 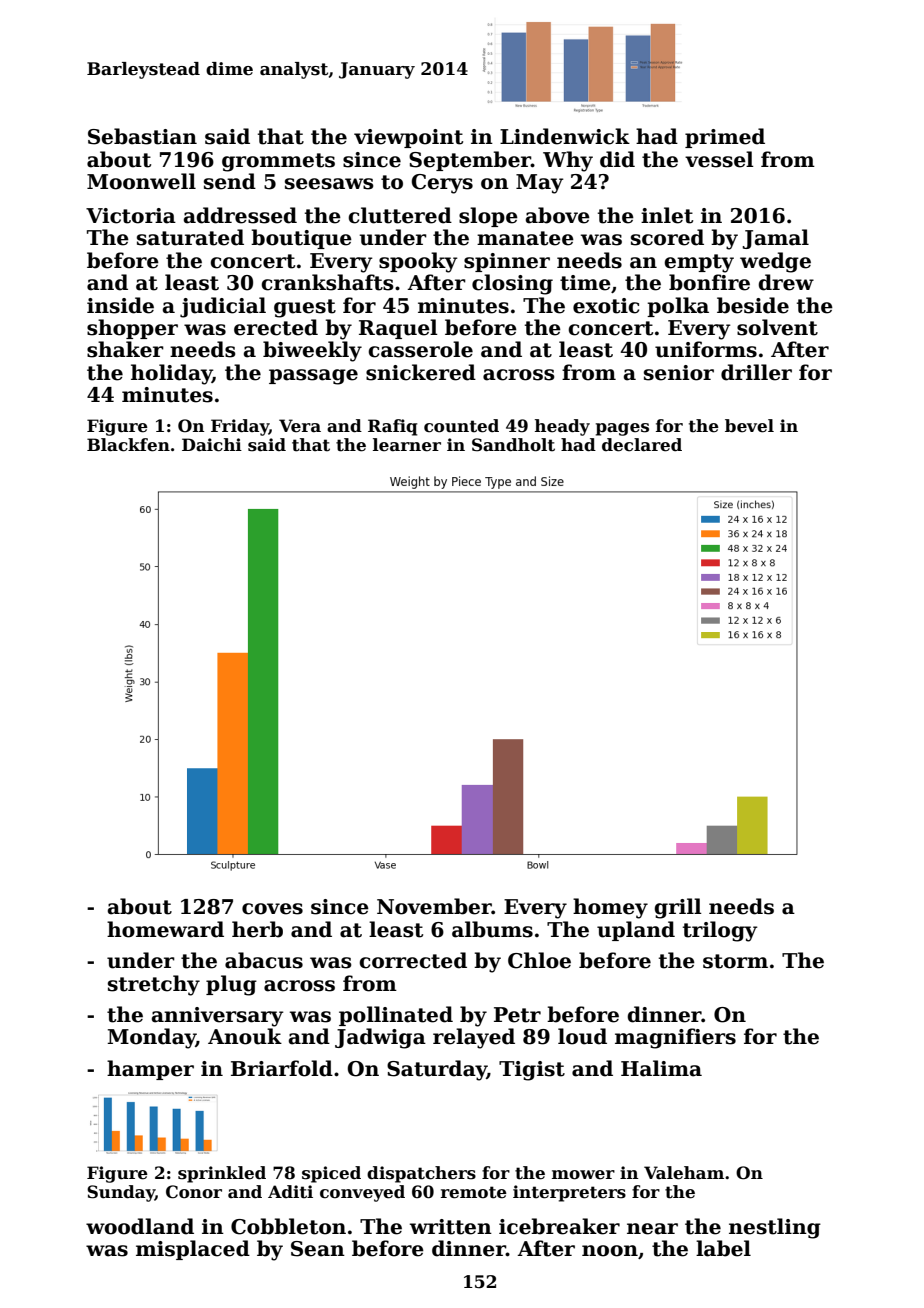 What do you see at coordinates (735, 961) in the image?
I see `storm` at bounding box center [735, 961].
